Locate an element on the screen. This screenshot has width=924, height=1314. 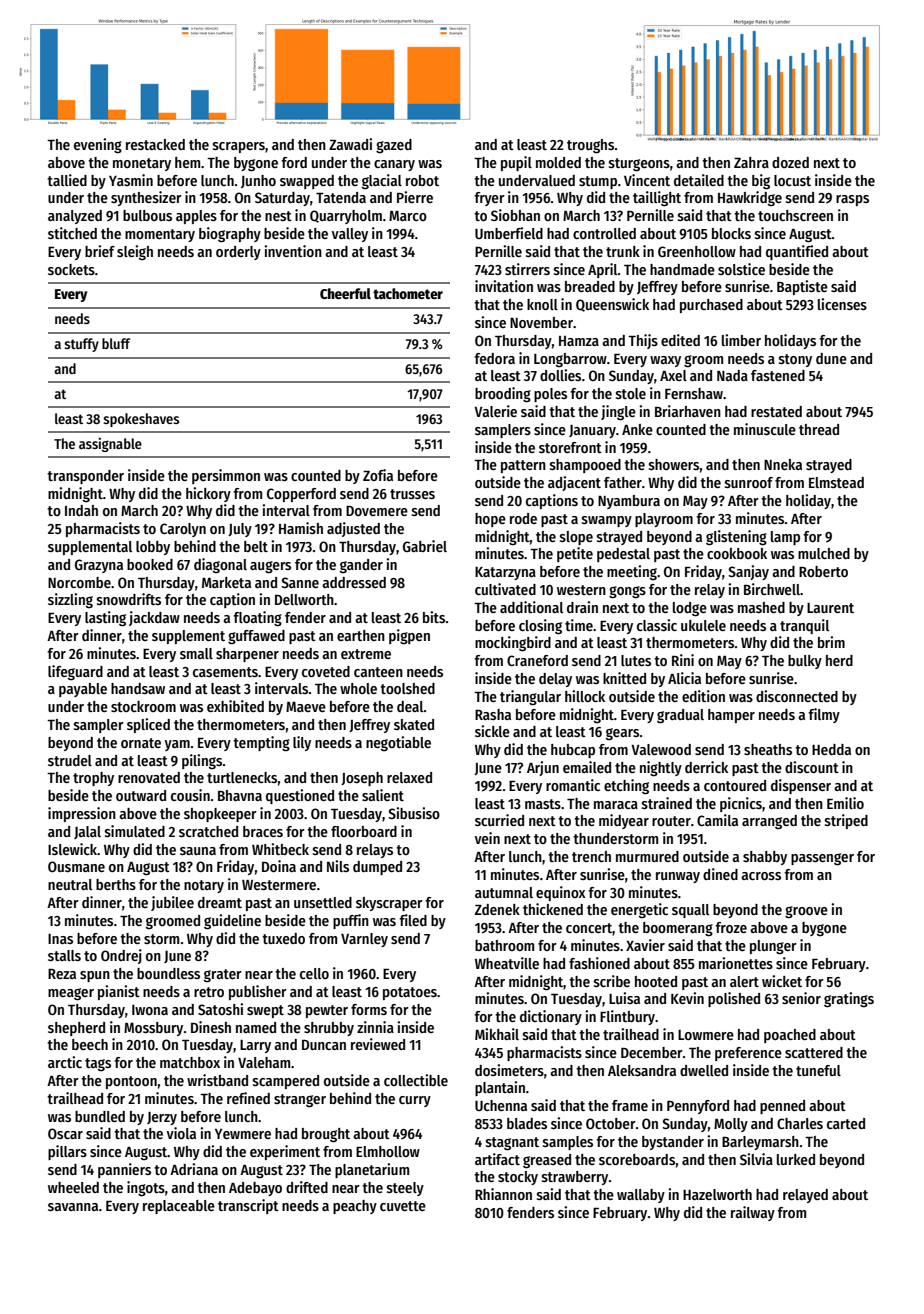
savanna is located at coordinates (73, 1207).
